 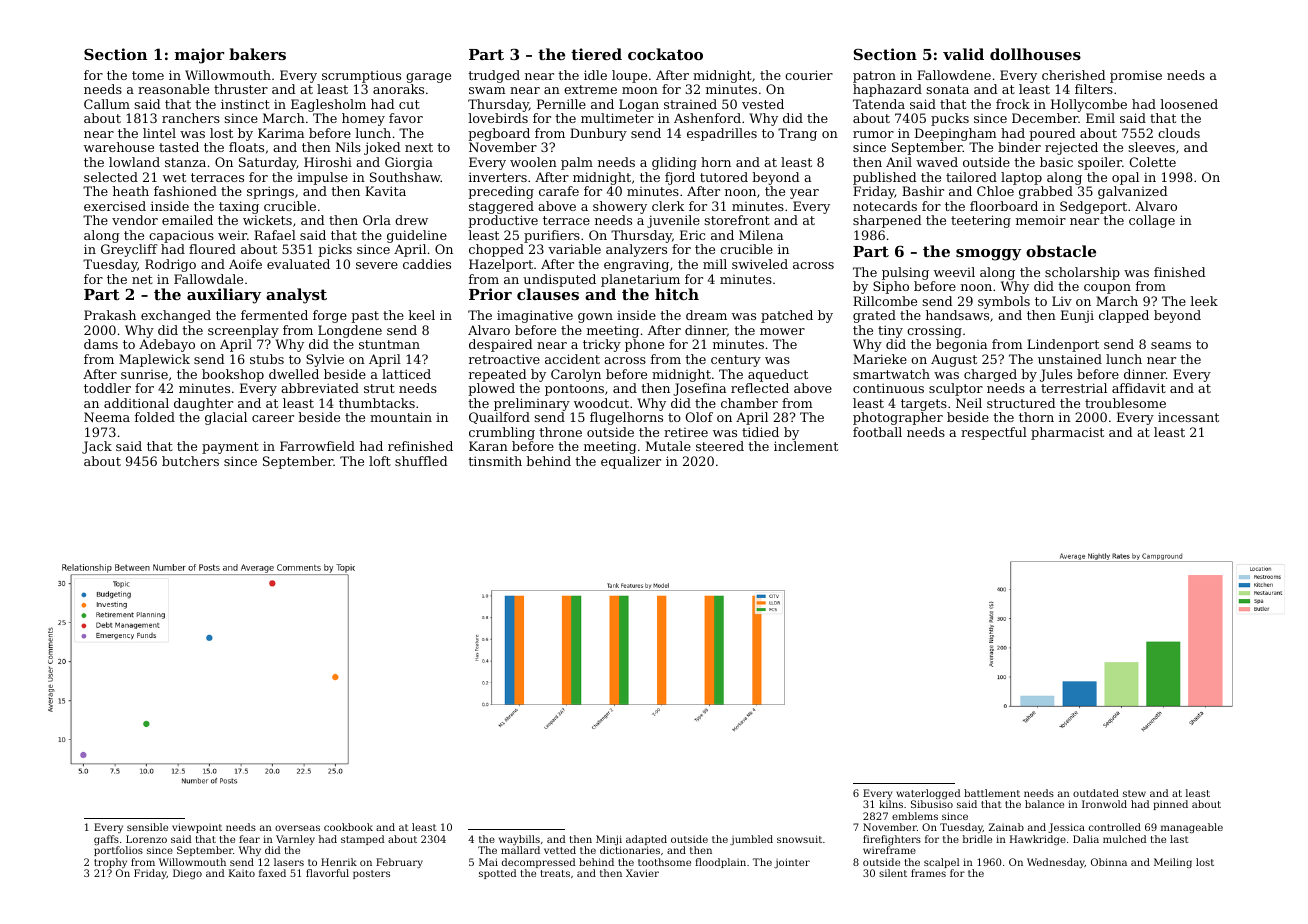 What do you see at coordinates (129, 250) in the page?
I see `Greycliff` at bounding box center [129, 250].
